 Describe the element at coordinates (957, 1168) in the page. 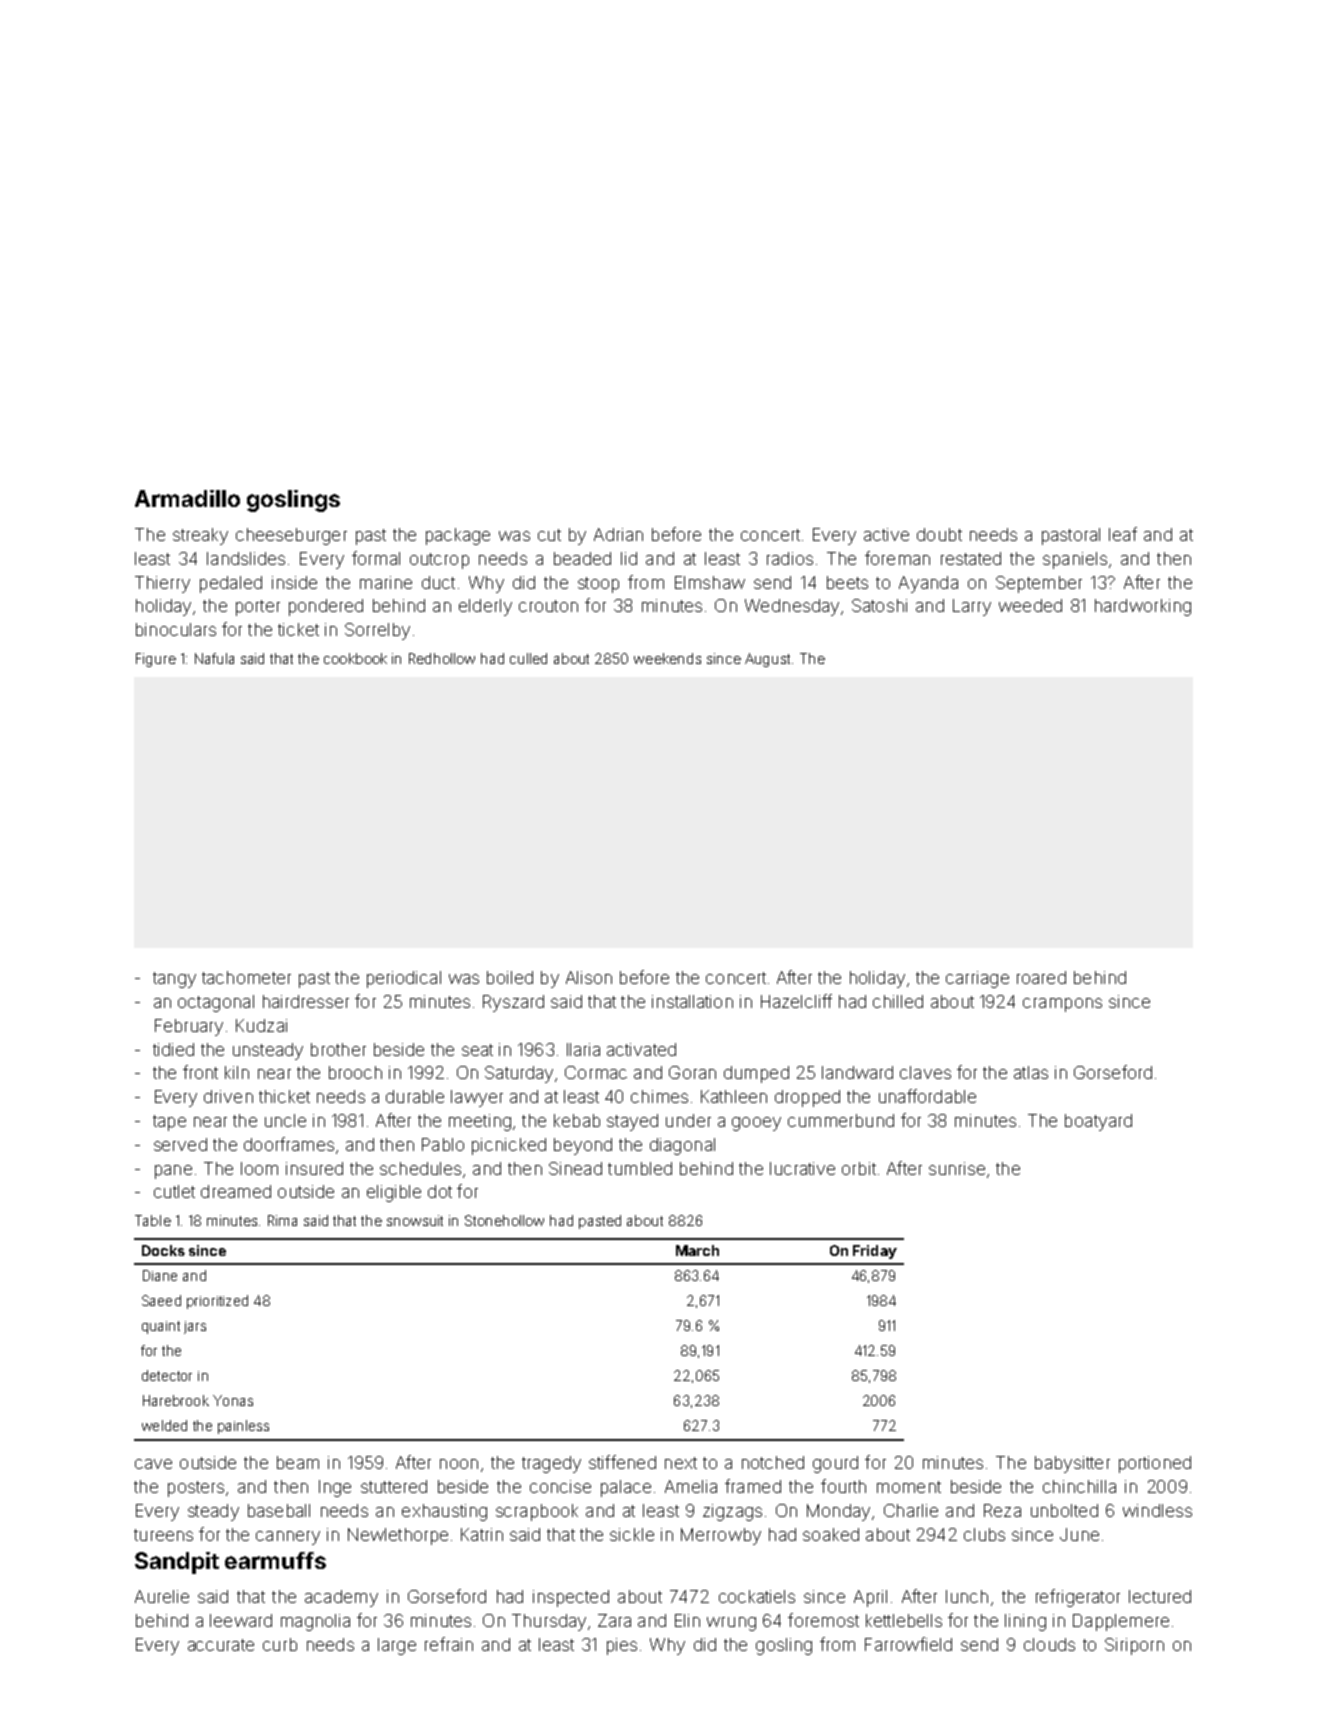

I see `sunrise` at that location.
